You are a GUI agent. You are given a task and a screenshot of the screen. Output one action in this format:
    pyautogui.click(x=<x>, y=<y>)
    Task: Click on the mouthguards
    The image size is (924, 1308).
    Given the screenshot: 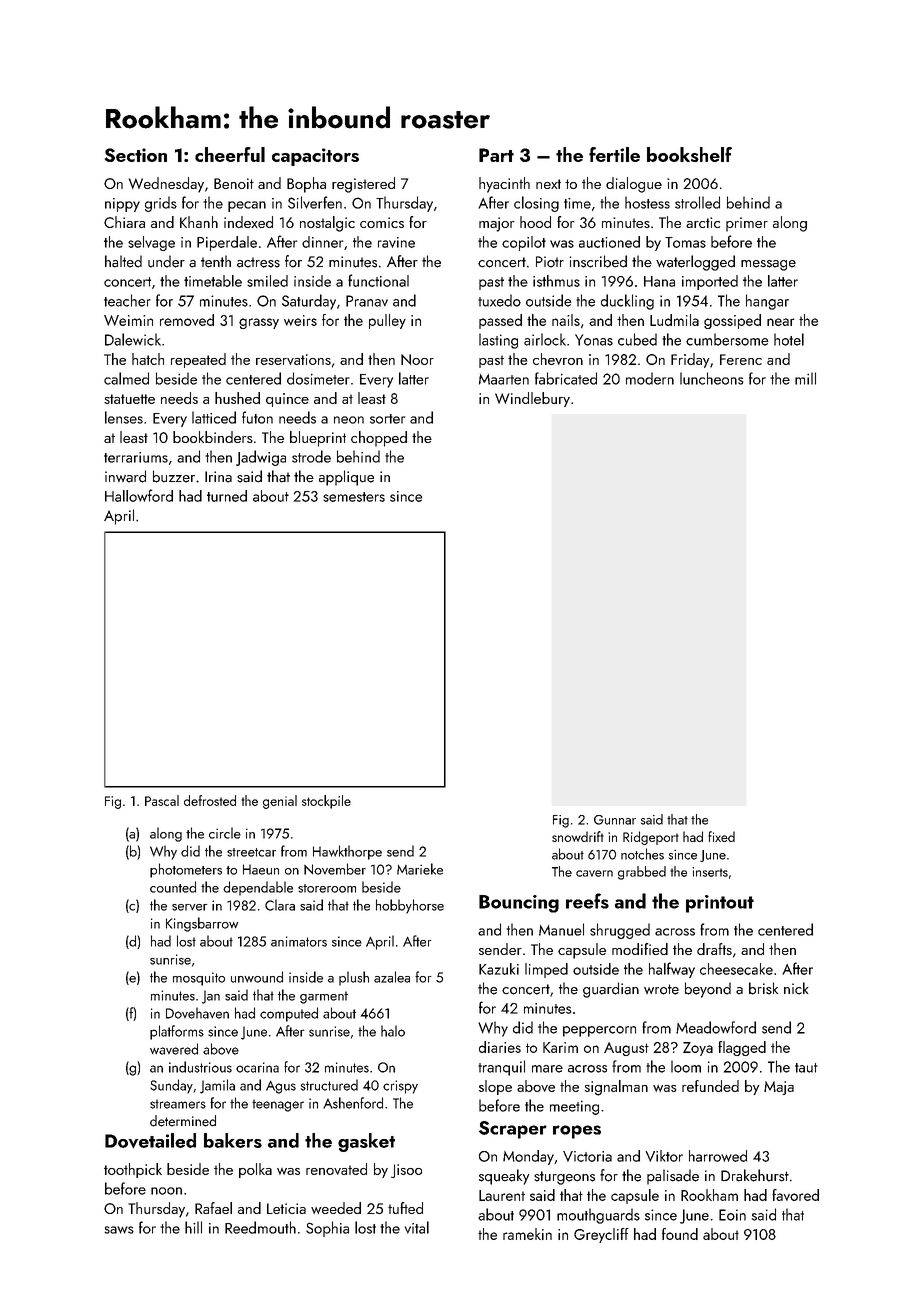 What is the action you would take?
    pyautogui.click(x=598, y=1216)
